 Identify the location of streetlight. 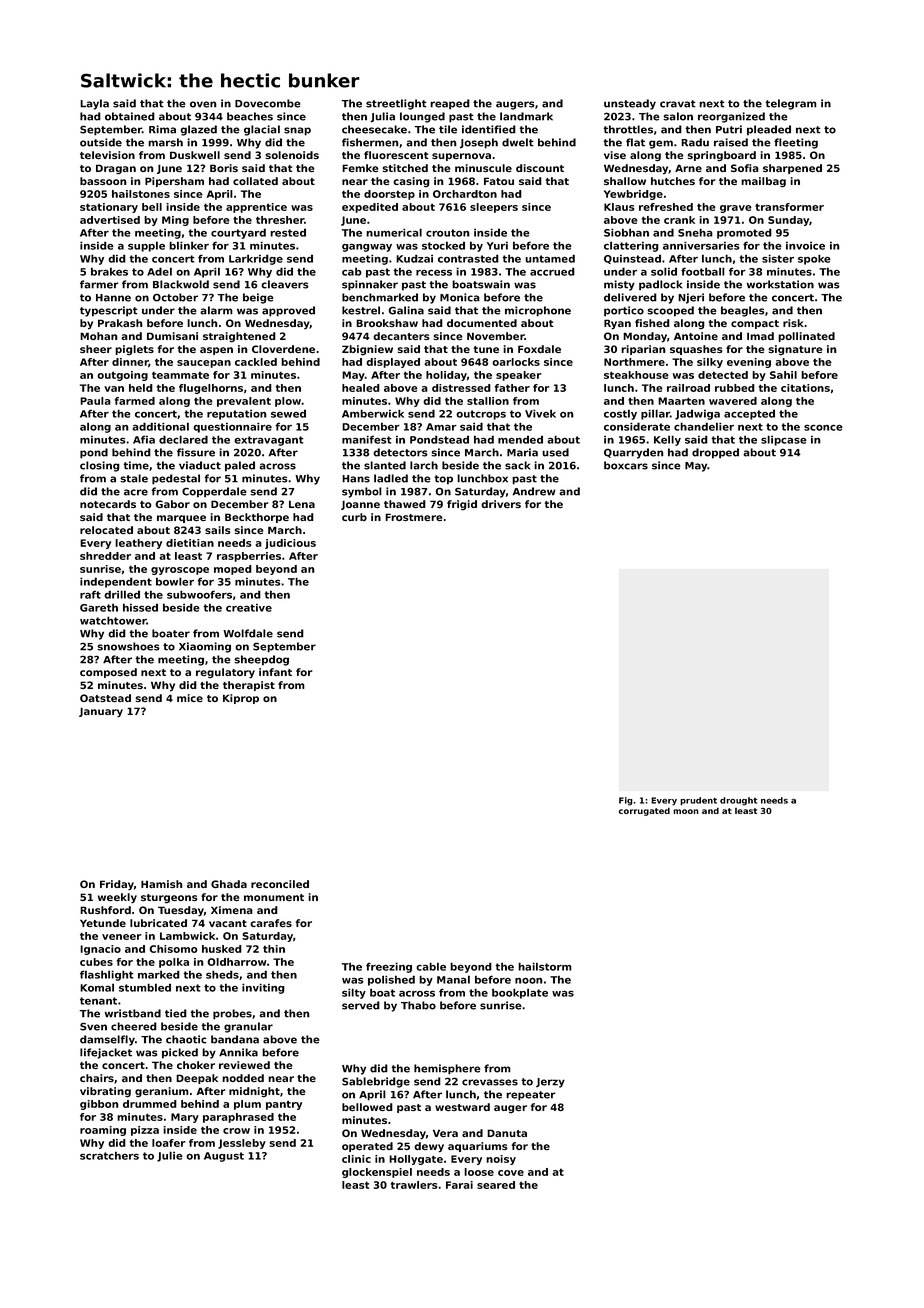
(396, 104).
